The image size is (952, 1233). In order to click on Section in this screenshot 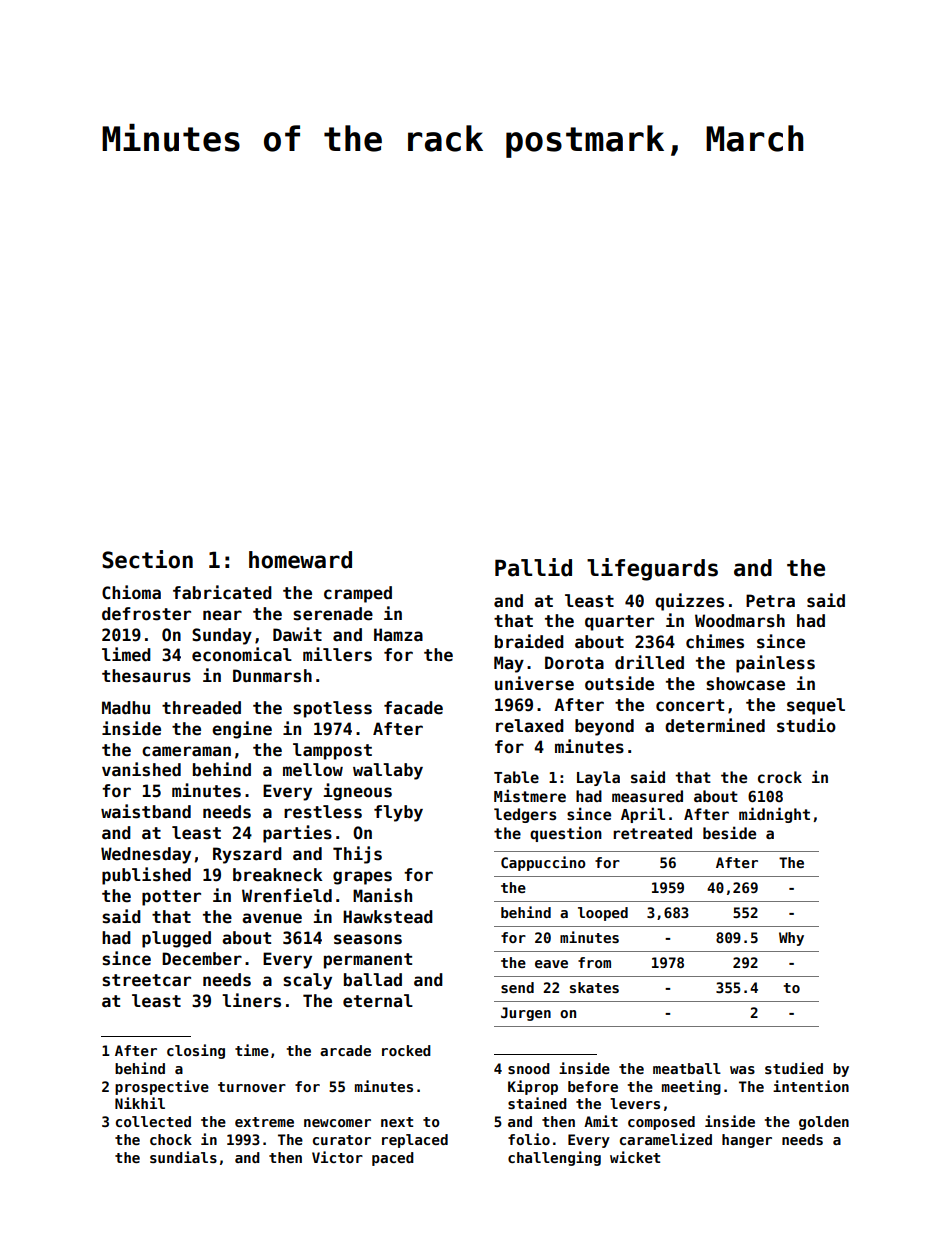, I will do `click(147, 559)`.
